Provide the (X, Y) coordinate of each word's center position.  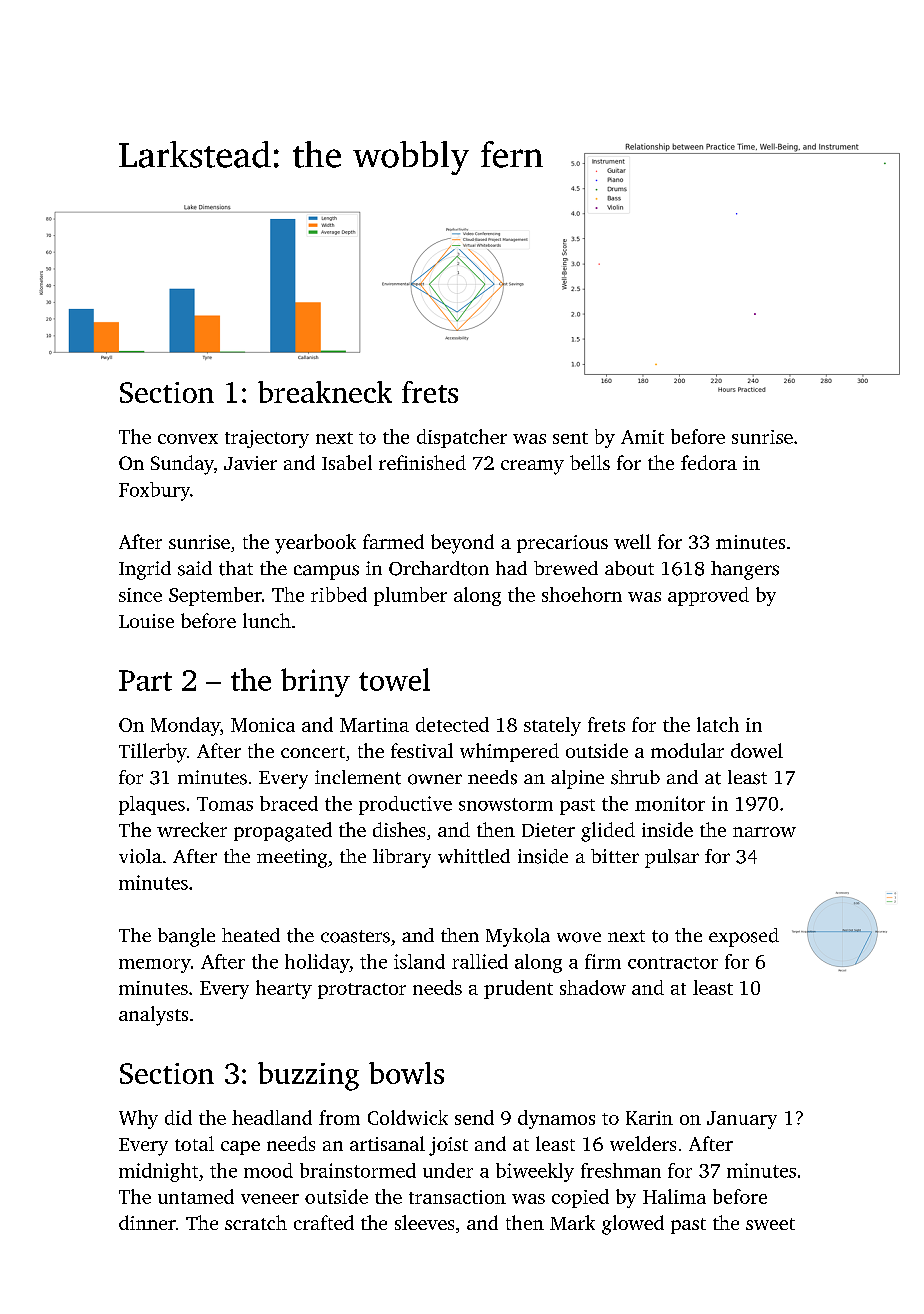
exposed (744, 937)
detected (452, 724)
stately (552, 726)
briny (315, 682)
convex (188, 439)
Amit (642, 437)
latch (718, 724)
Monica (263, 725)
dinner (147, 1222)
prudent (518, 989)
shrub (635, 777)
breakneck (325, 392)
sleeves (424, 1222)
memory (155, 966)
